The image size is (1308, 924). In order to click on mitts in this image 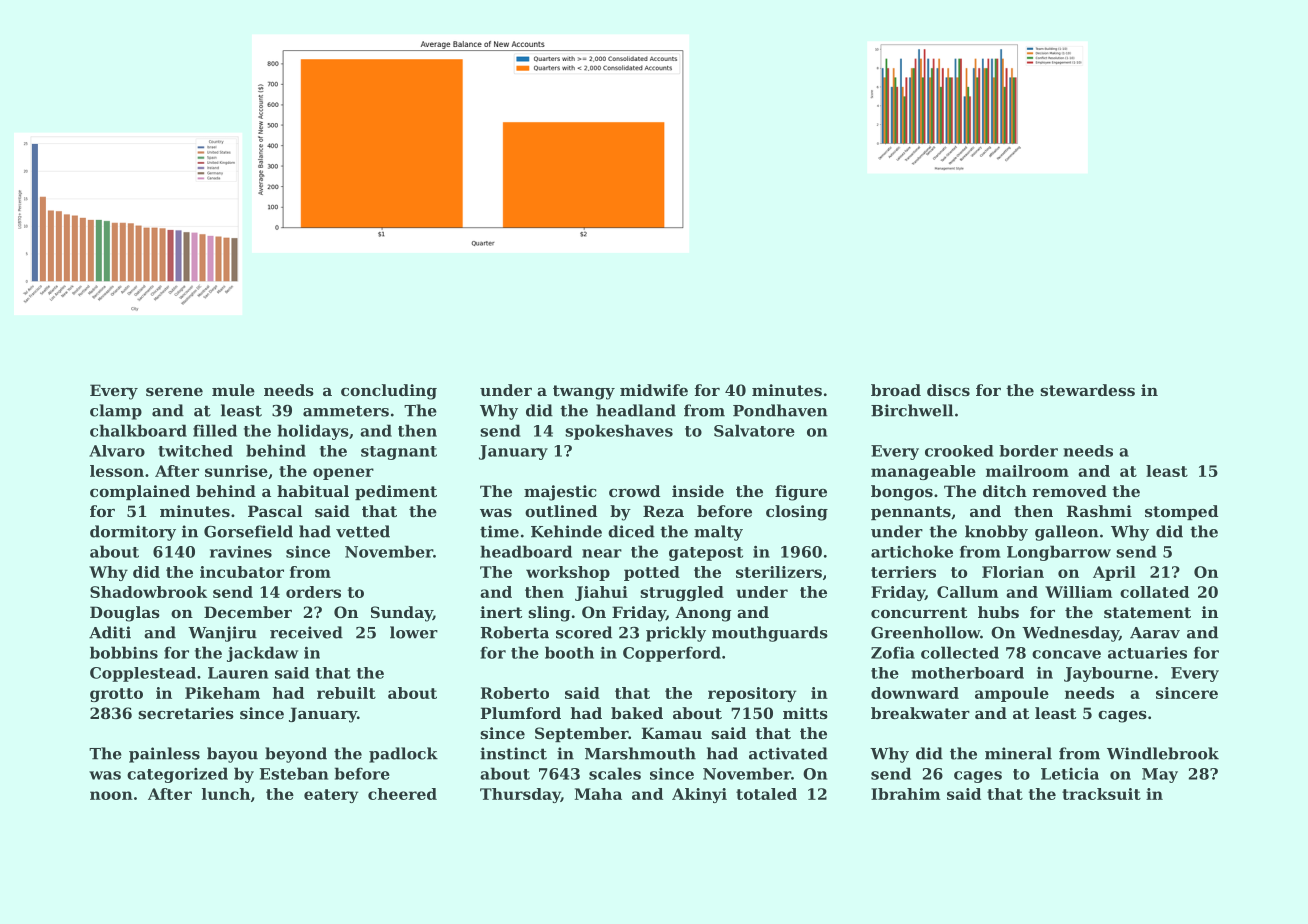, I will do `click(805, 713)`.
